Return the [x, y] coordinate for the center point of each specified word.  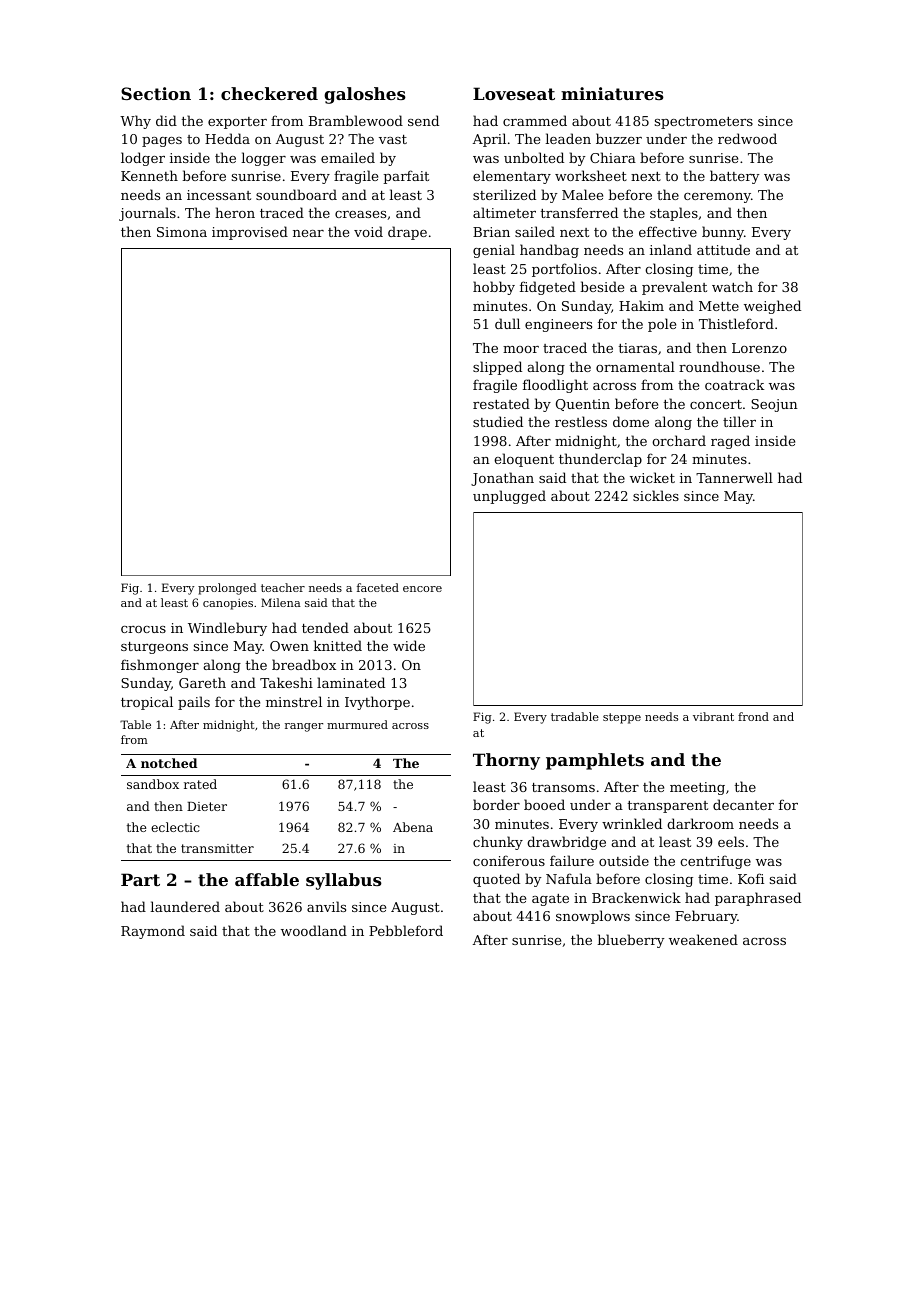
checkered [269, 93]
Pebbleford [406, 930]
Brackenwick [636, 897]
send [423, 120]
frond [753, 716]
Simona [182, 232]
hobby [494, 288]
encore [422, 589]
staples [674, 214]
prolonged [227, 589]
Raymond [153, 932]
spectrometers [704, 123]
